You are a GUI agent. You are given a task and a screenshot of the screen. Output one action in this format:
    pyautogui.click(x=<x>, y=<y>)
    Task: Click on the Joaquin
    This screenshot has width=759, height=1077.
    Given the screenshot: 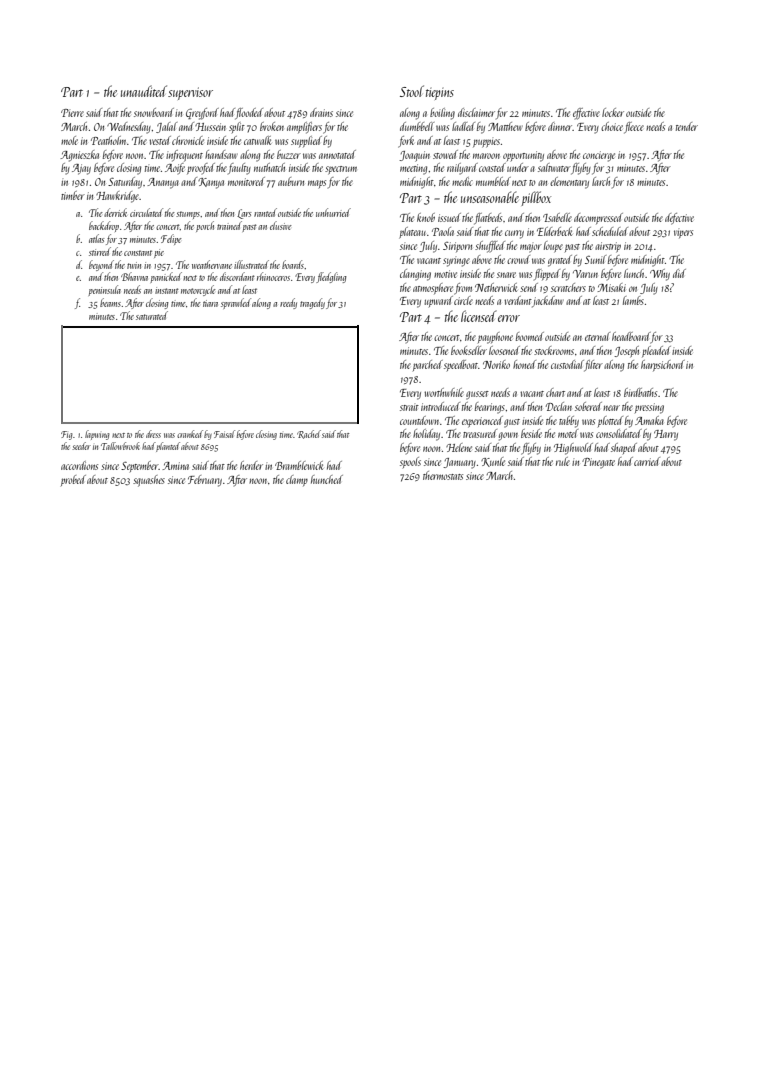 What is the action you would take?
    pyautogui.click(x=414, y=156)
